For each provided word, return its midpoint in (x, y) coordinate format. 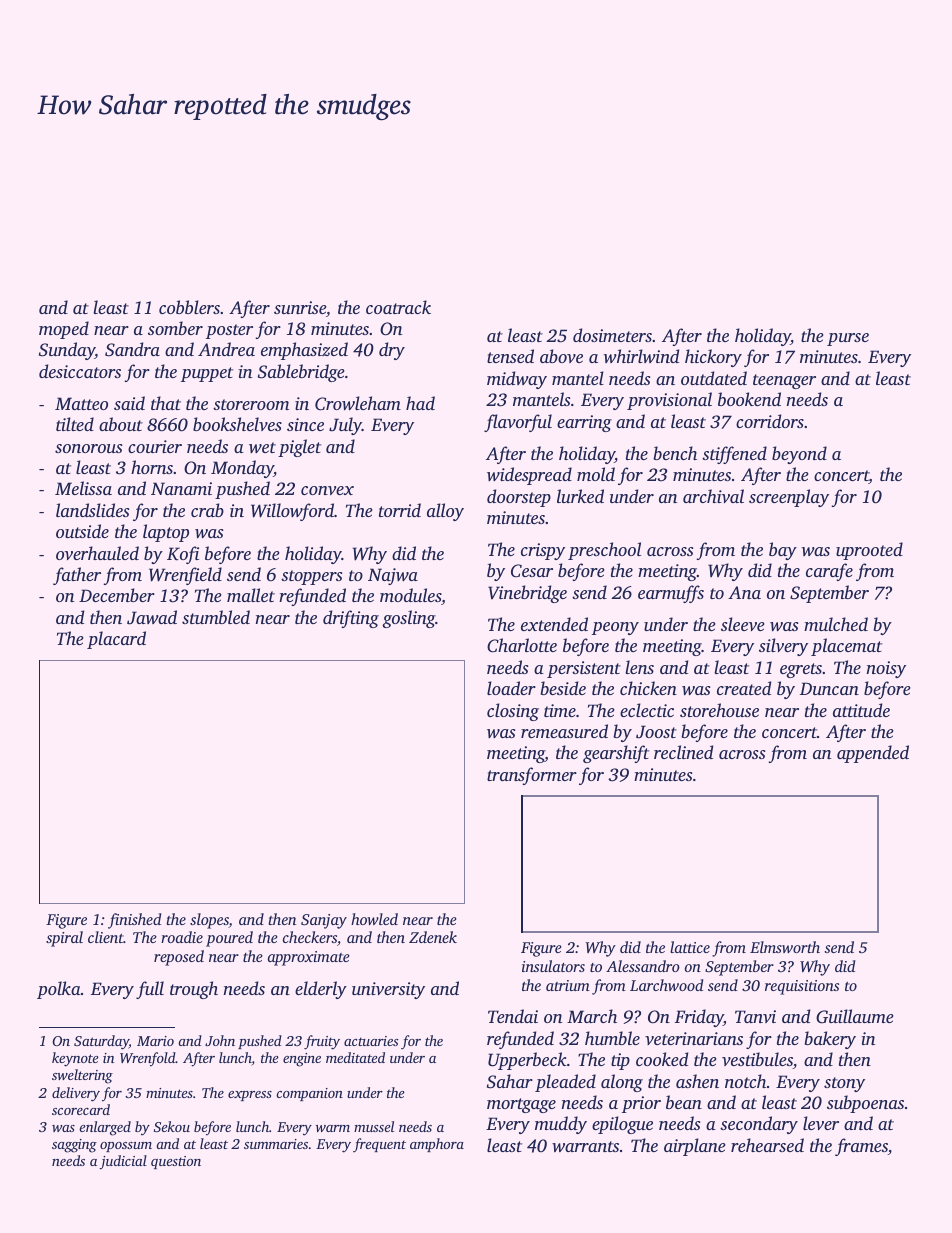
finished (135, 921)
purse (848, 339)
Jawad (152, 617)
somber (175, 328)
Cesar (532, 571)
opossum (126, 1147)
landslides (92, 510)
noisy (886, 669)
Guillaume (855, 1016)
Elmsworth (785, 947)
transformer (532, 776)
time (560, 710)
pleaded (565, 1083)
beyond (799, 455)
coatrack (398, 307)
